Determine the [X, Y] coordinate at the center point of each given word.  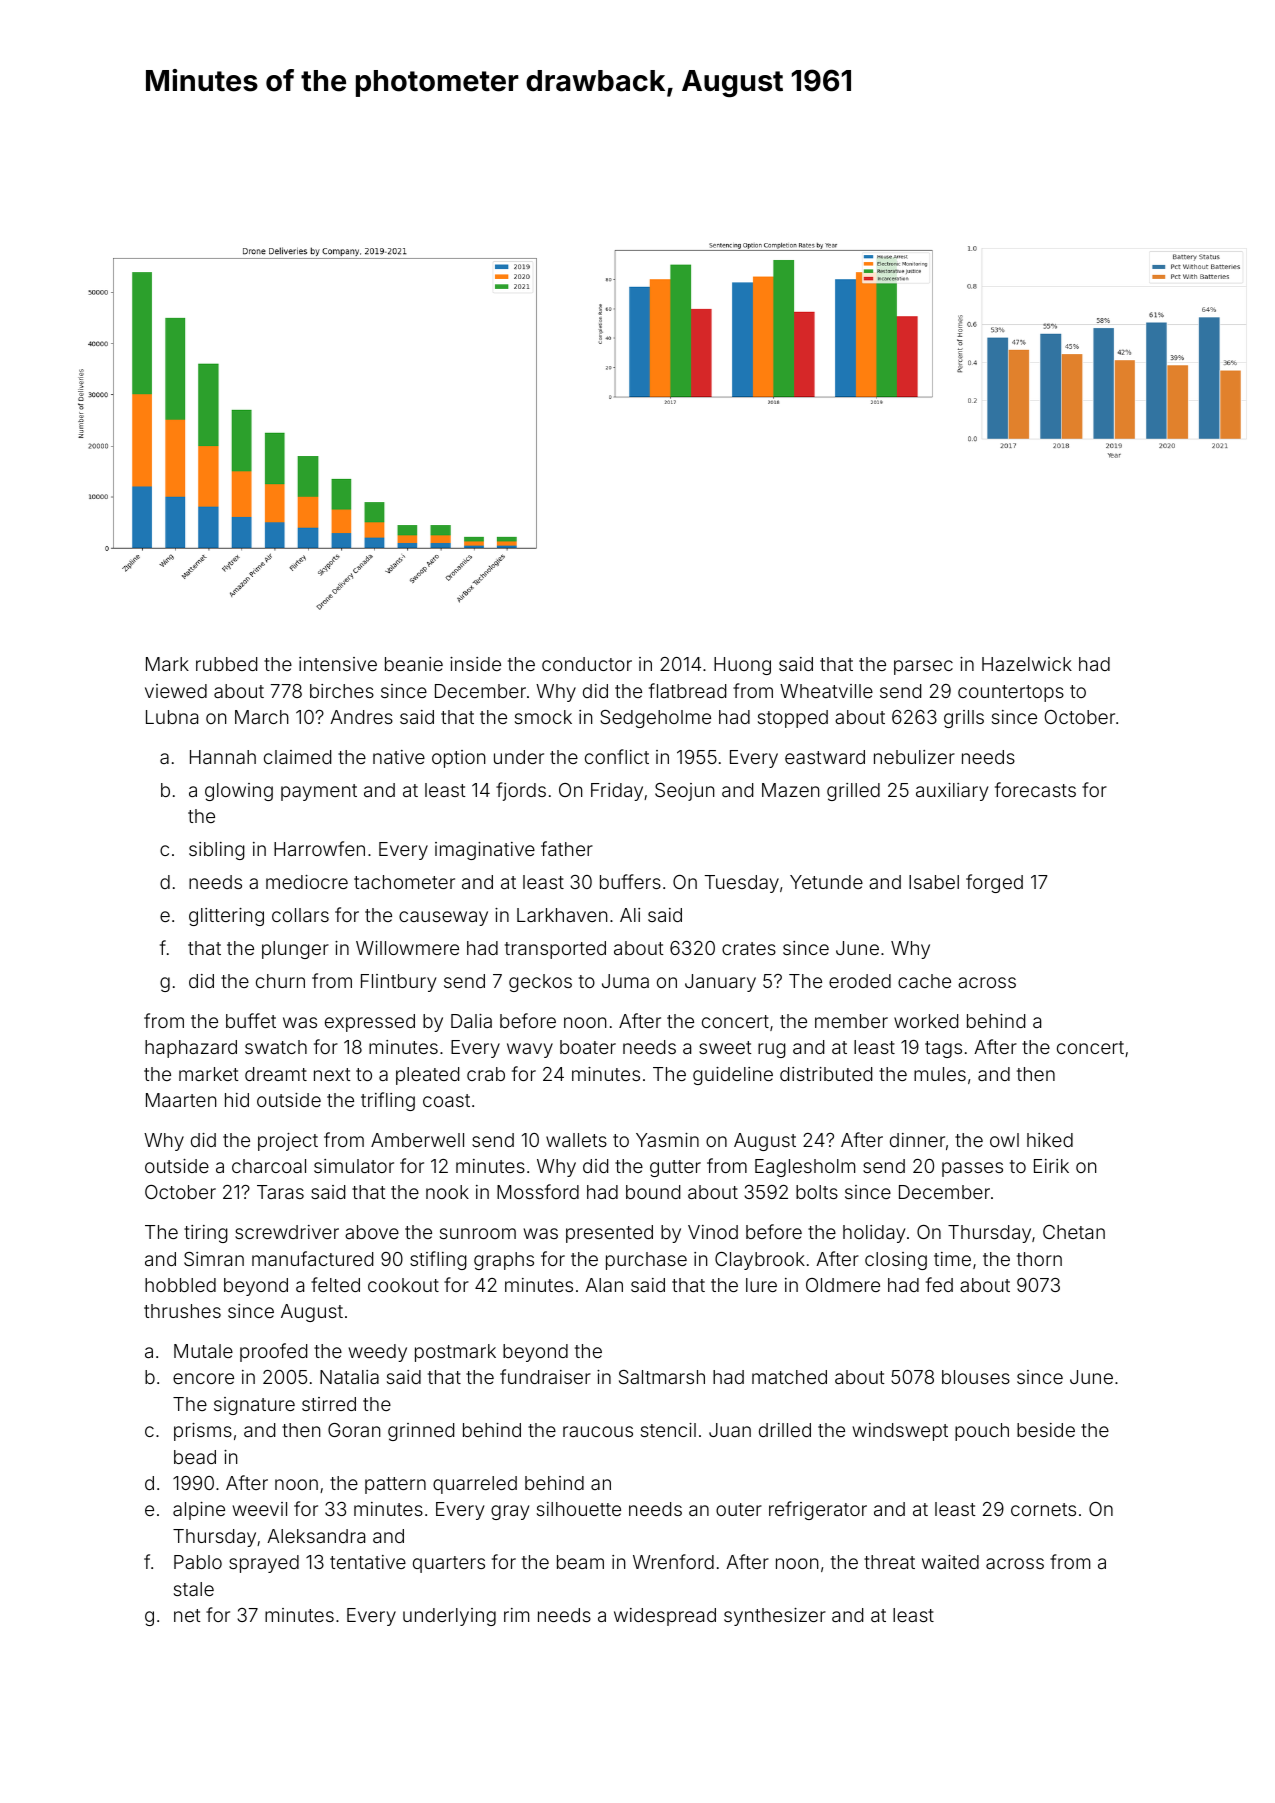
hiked [1050, 1140]
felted [335, 1284]
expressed [370, 1023]
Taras [280, 1192]
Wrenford [673, 1561]
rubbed [226, 664]
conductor [587, 664]
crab [486, 1074]
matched [789, 1377]
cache [924, 981]
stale [194, 1589]
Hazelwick [1027, 664]
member [851, 1021]
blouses [976, 1377]
